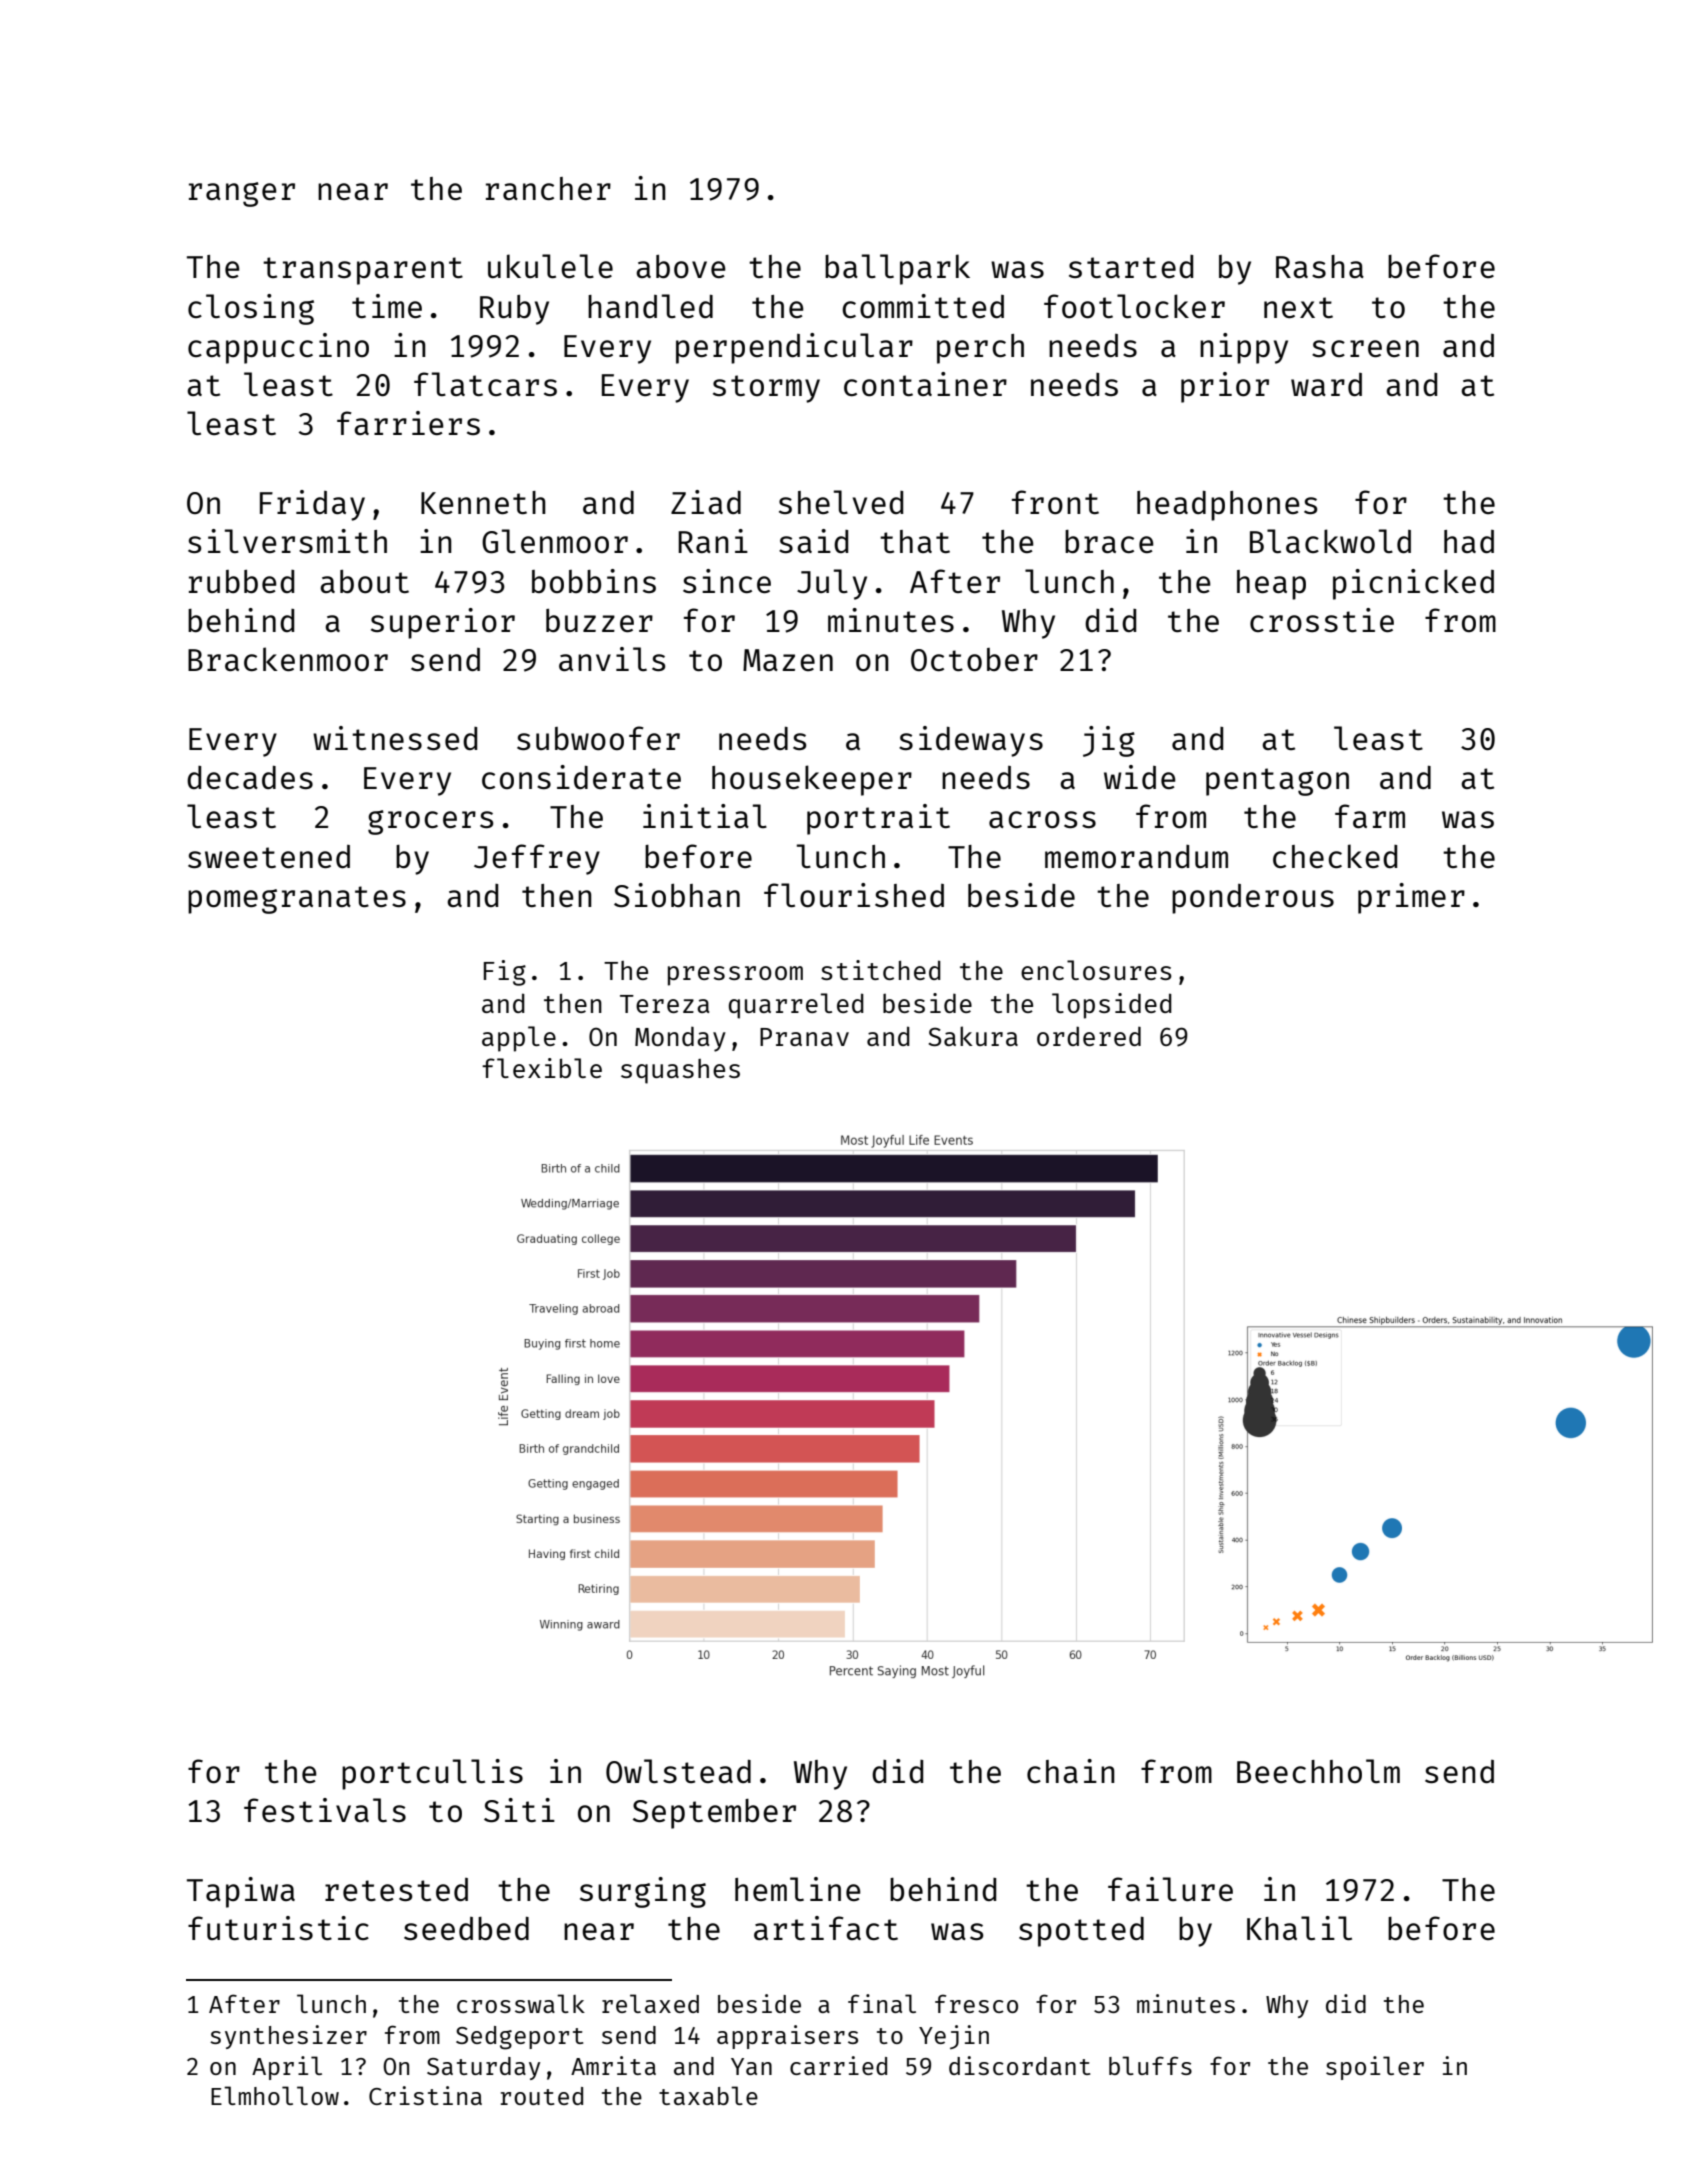 The width and height of the screenshot is (1683, 2178). What do you see at coordinates (242, 194) in the screenshot?
I see `ranger` at bounding box center [242, 194].
